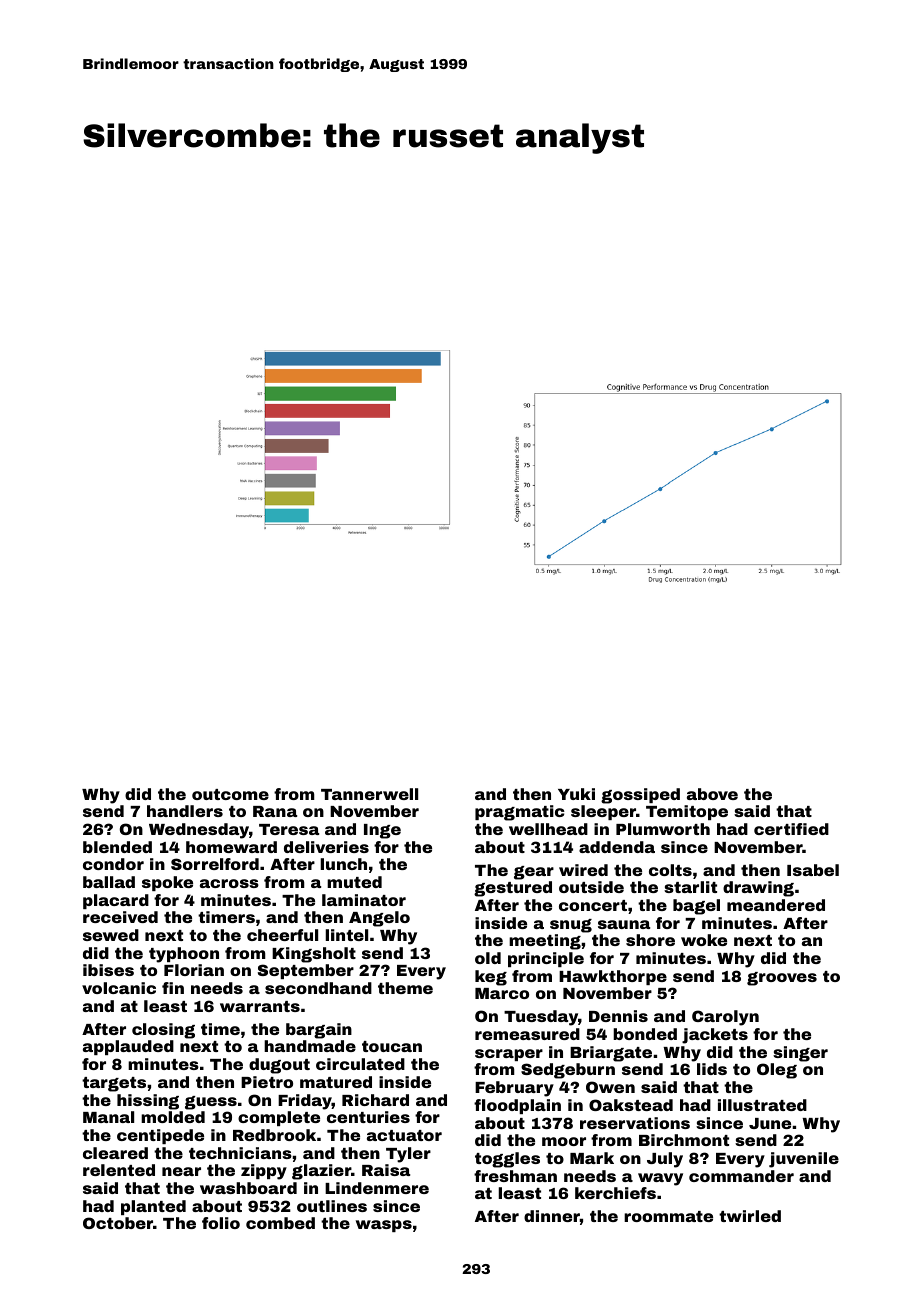 The width and height of the document is (924, 1314). Describe the element at coordinates (545, 942) in the document. I see `meeting` at that location.
